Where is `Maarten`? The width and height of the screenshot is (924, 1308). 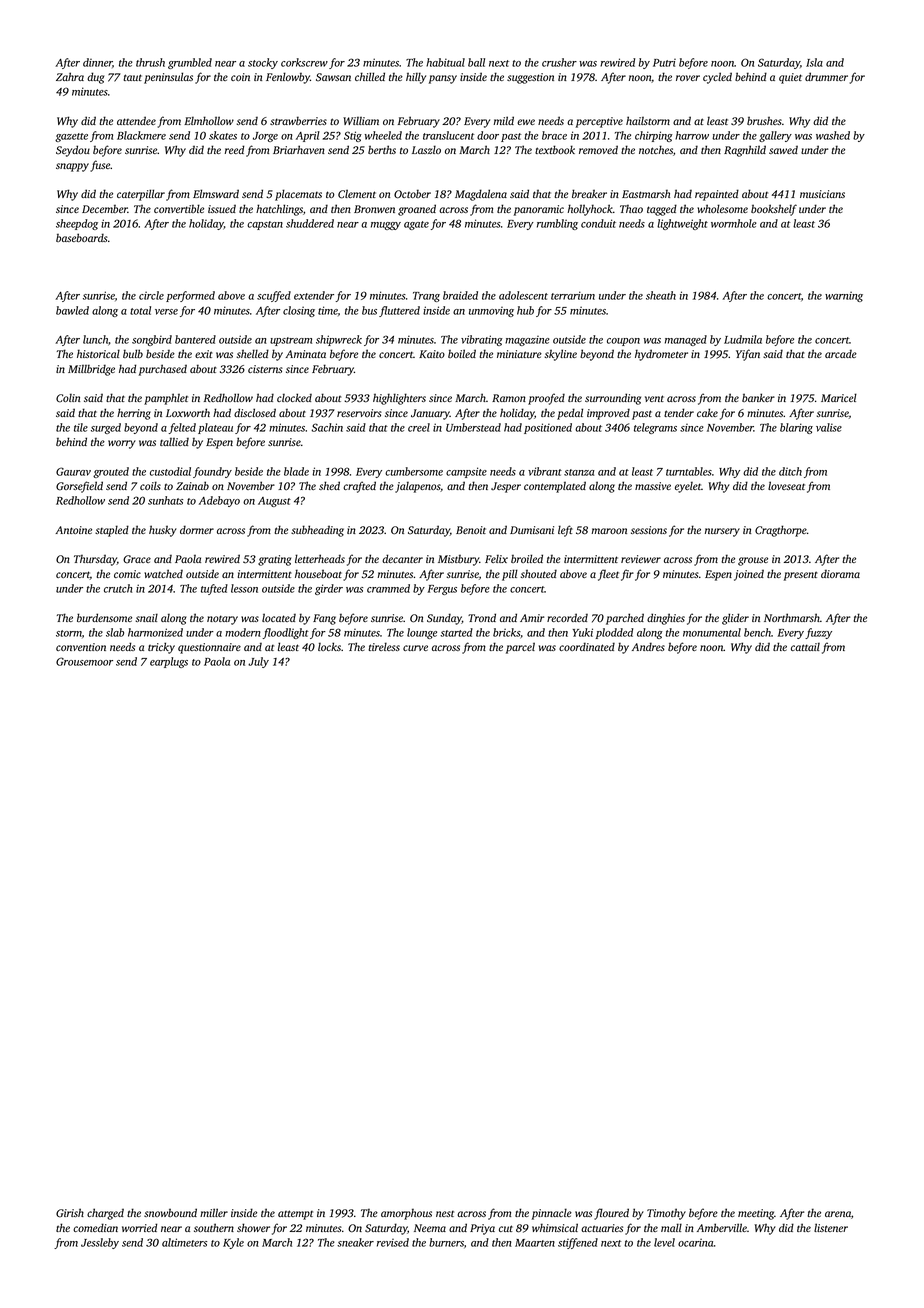 Maarten is located at coordinates (535, 1243).
